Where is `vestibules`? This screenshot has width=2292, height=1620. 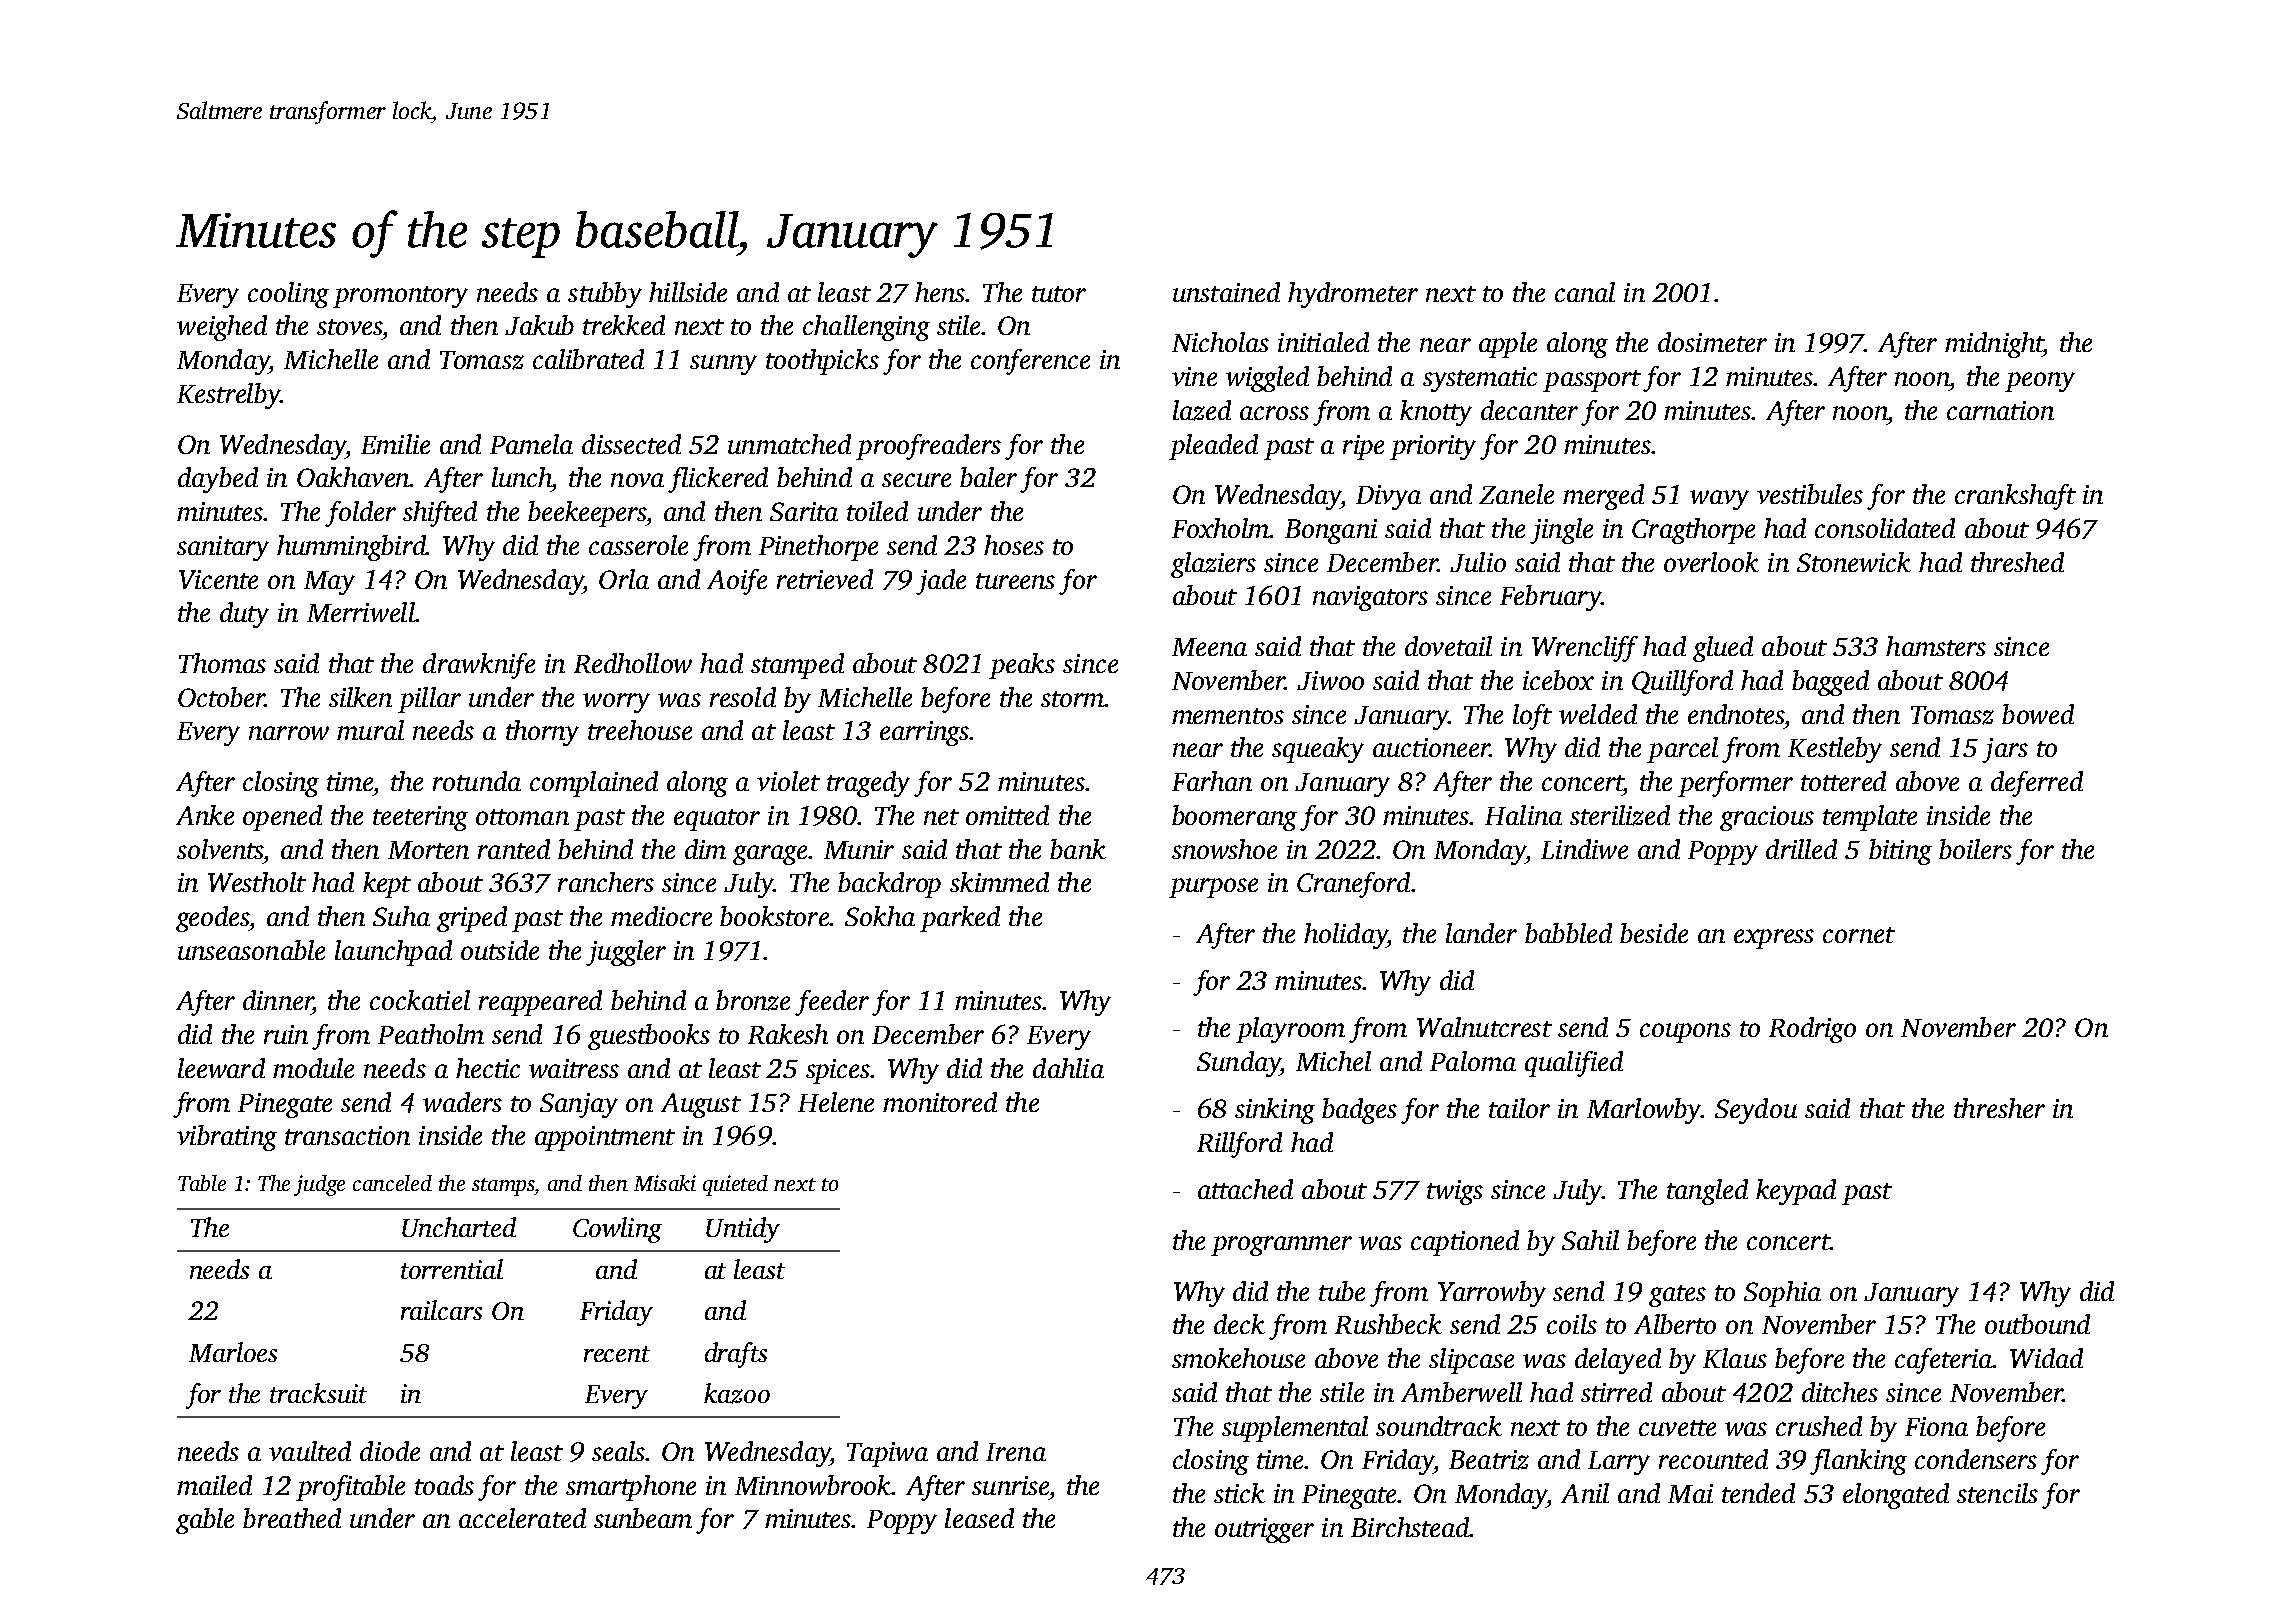 vestibules is located at coordinates (1810, 494).
